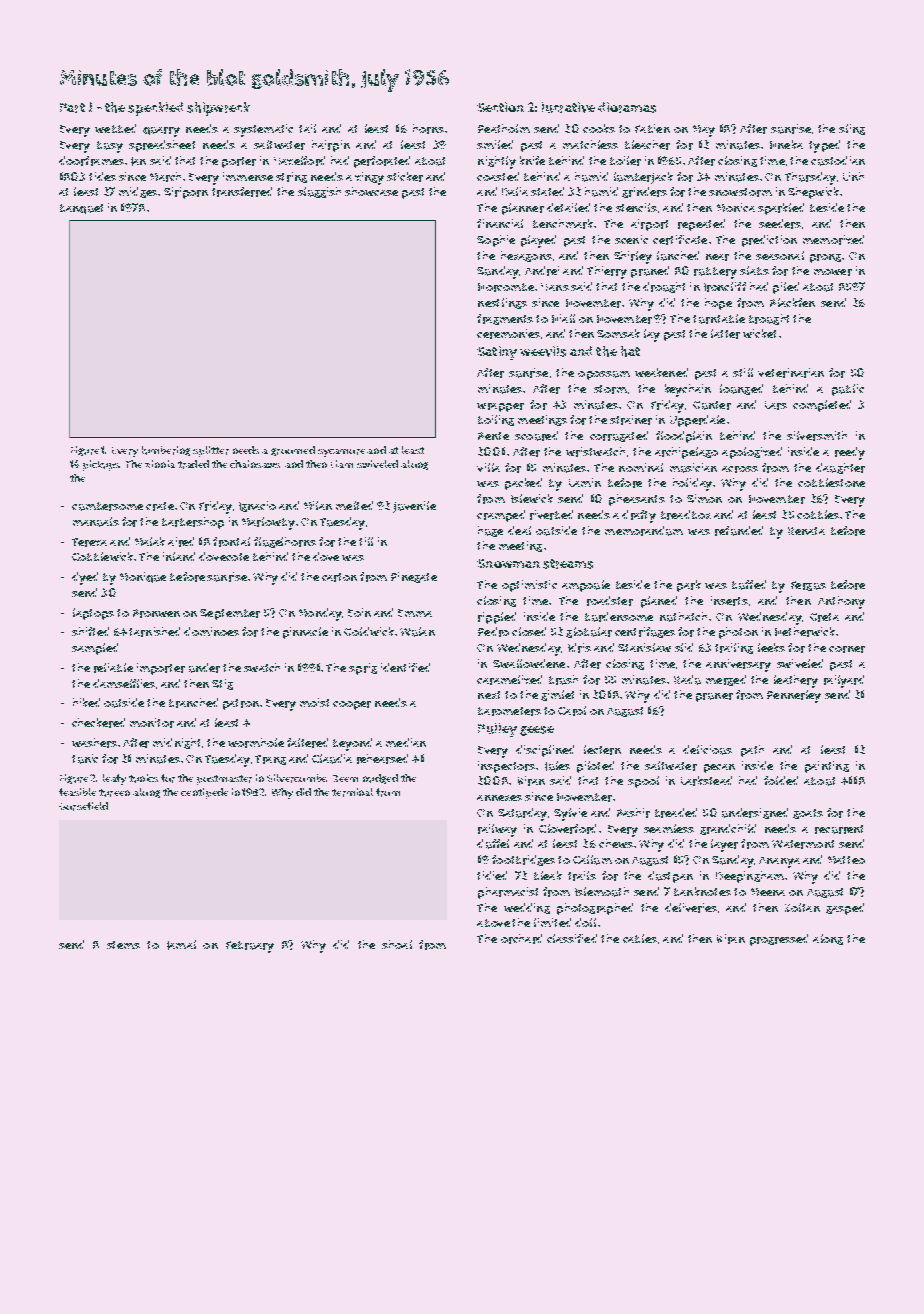  Describe the element at coordinates (852, 129) in the screenshot. I see `sling` at that location.
